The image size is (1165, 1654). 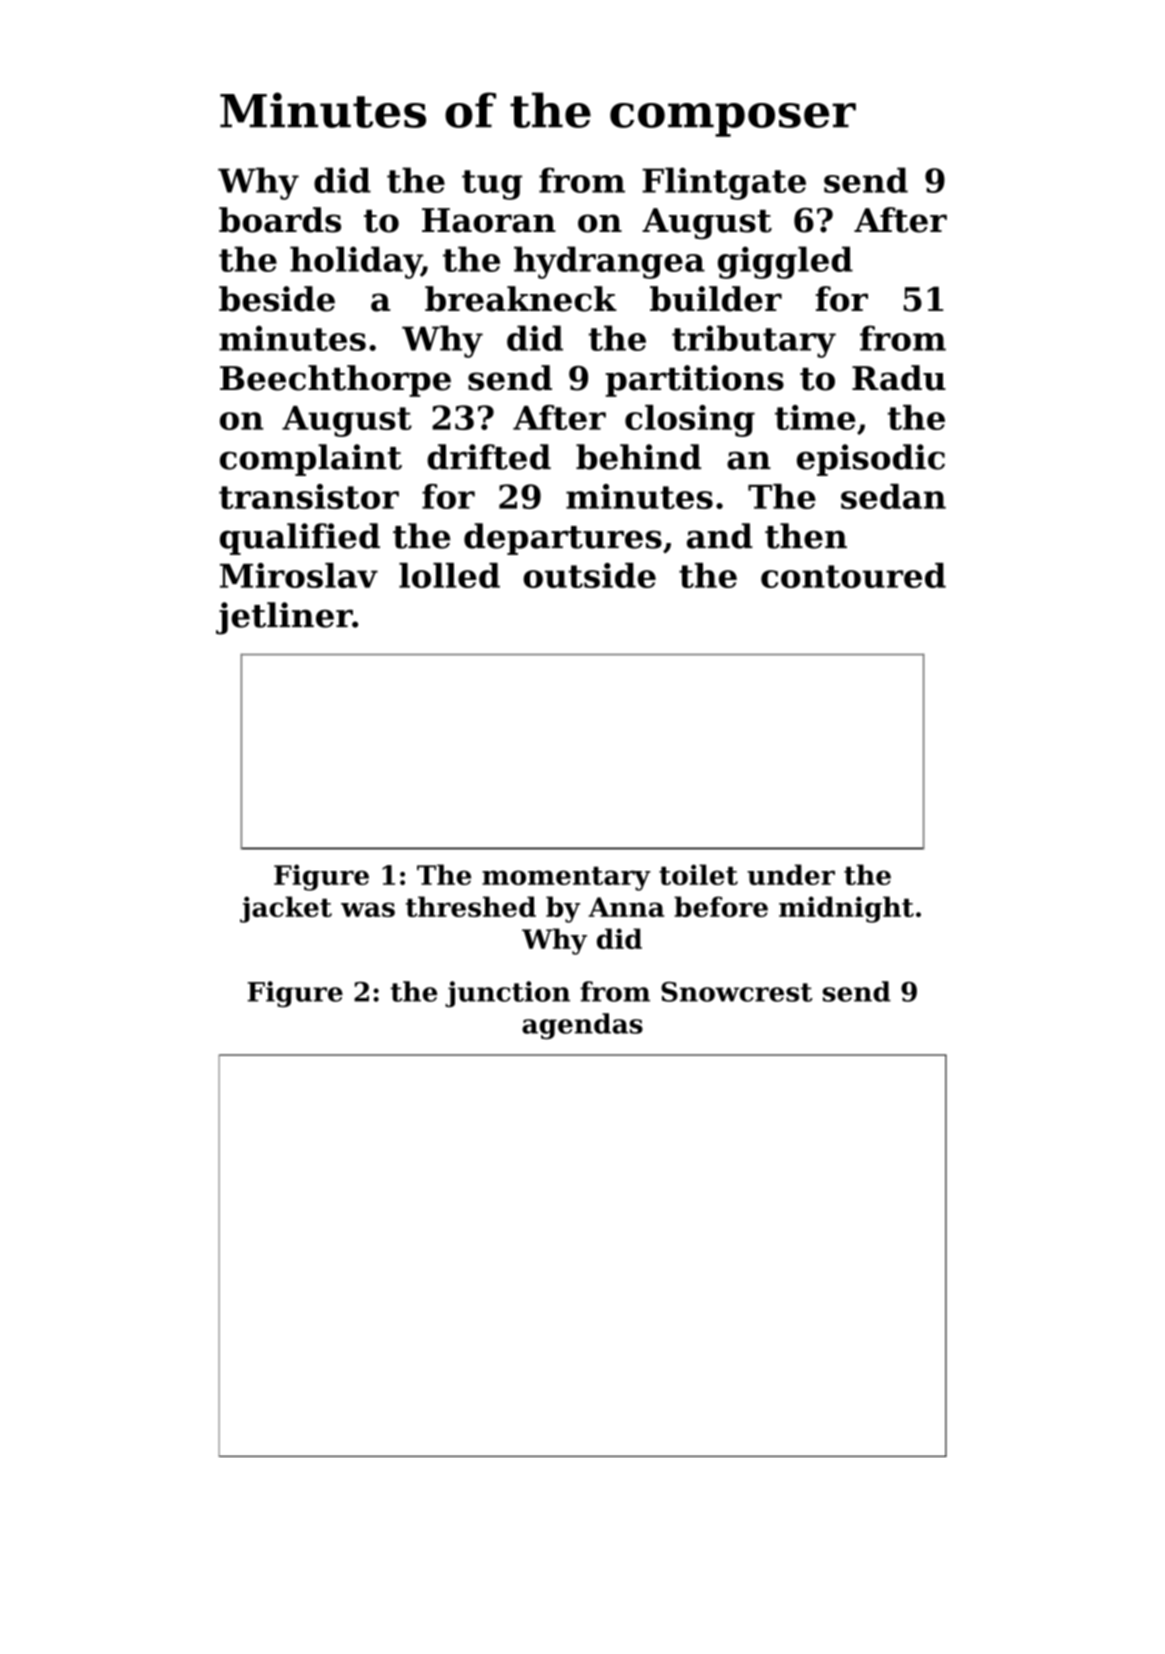 What do you see at coordinates (853, 575) in the page?
I see `contoured` at bounding box center [853, 575].
